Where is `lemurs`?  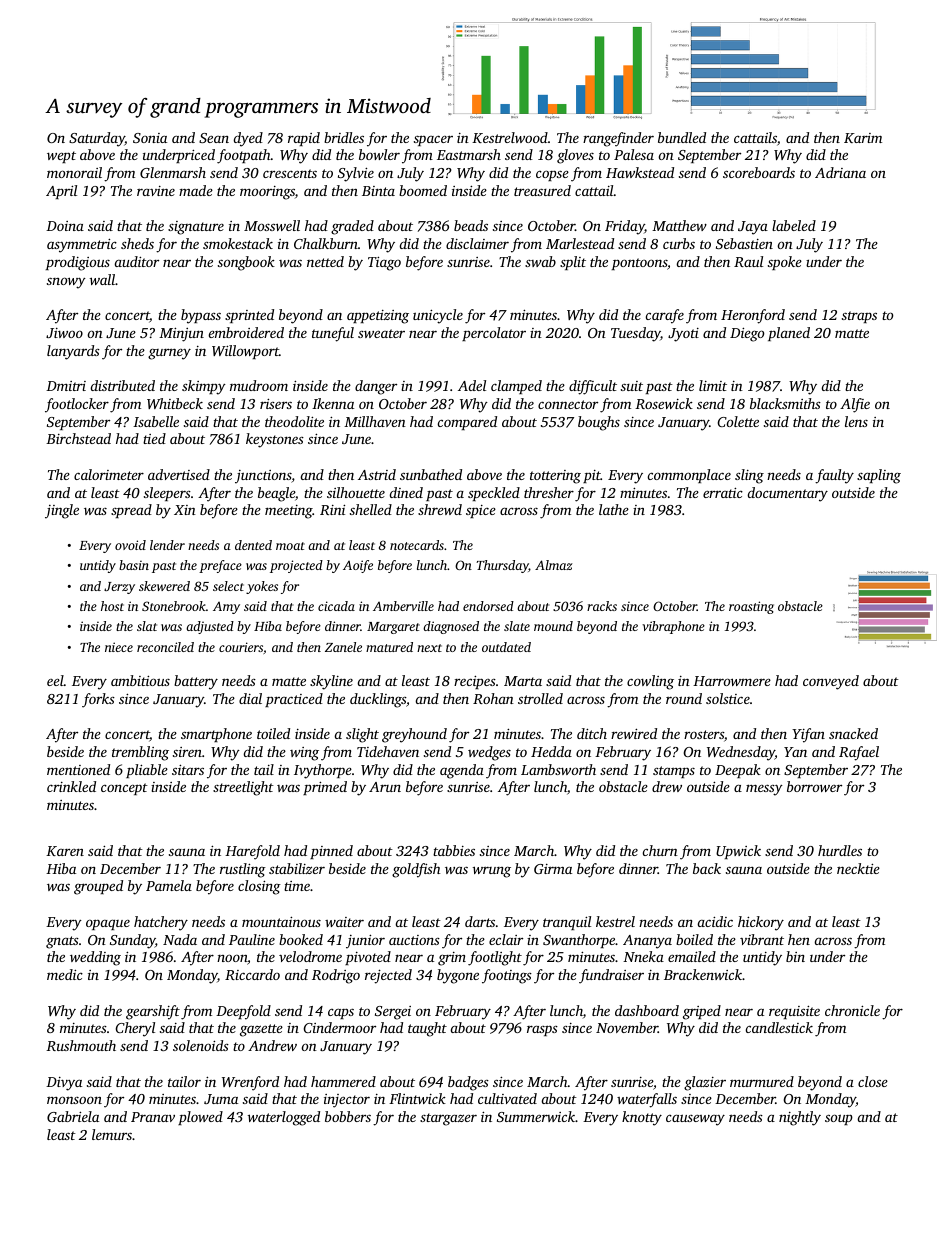 lemurs is located at coordinates (112, 1134).
